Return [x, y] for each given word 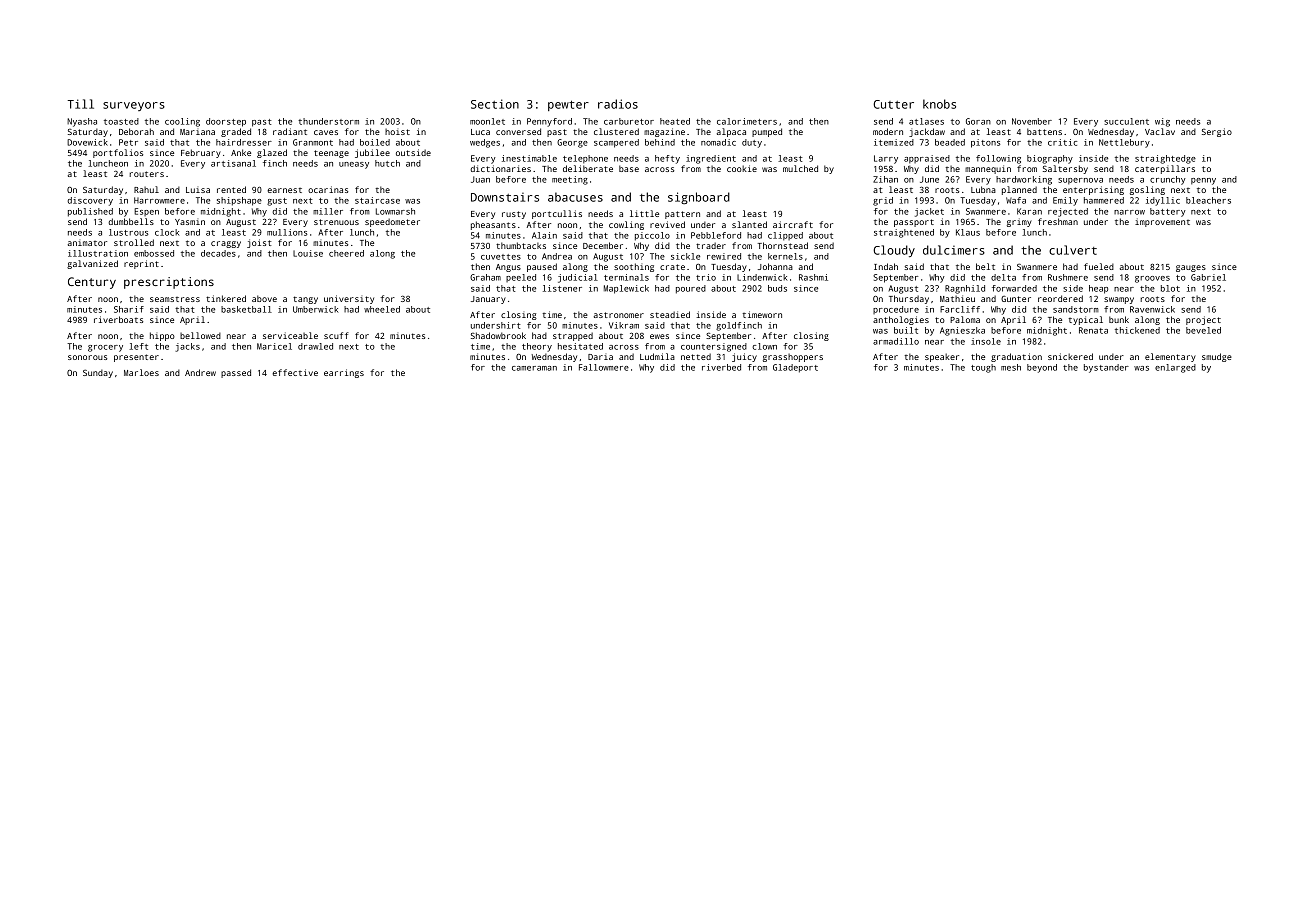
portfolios [118, 153]
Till [81, 104]
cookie [742, 168]
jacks [187, 347]
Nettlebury [1124, 143]
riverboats [118, 319]
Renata [1093, 330]
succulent [1126, 121]
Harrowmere [159, 200]
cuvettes [501, 257]
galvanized [92, 264]
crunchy [1168, 180]
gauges [1191, 268]
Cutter [893, 104]
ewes [659, 336]
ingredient [711, 159]
